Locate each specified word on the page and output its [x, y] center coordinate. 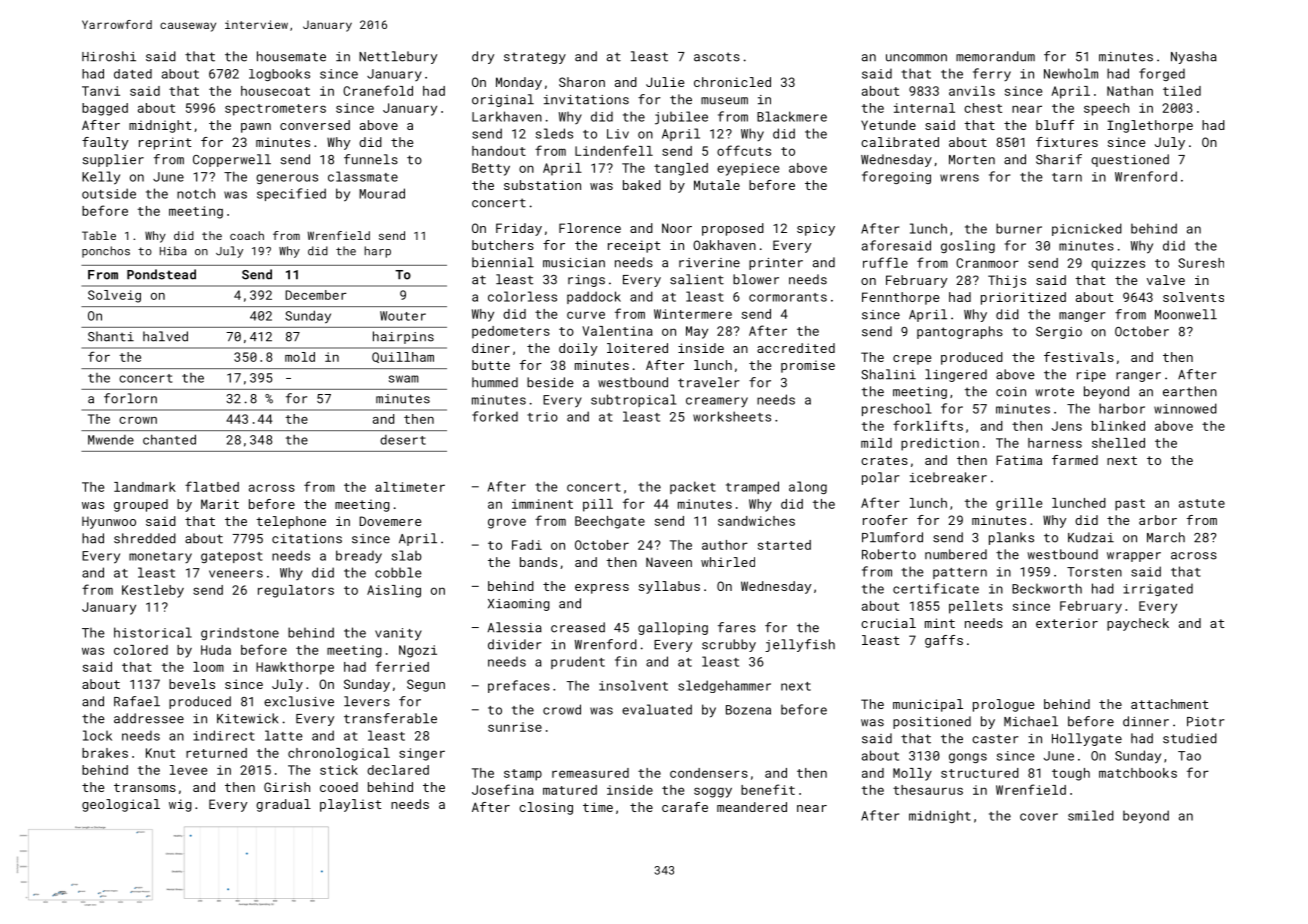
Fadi [527, 545]
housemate [291, 56]
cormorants [788, 297]
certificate [936, 588]
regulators [296, 591]
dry [483, 57]
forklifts [928, 425]
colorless [522, 296]
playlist [350, 805]
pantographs [960, 332]
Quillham [403, 357]
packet [693, 487]
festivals [1079, 357]
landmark [145, 487]
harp [378, 252]
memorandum [995, 56]
